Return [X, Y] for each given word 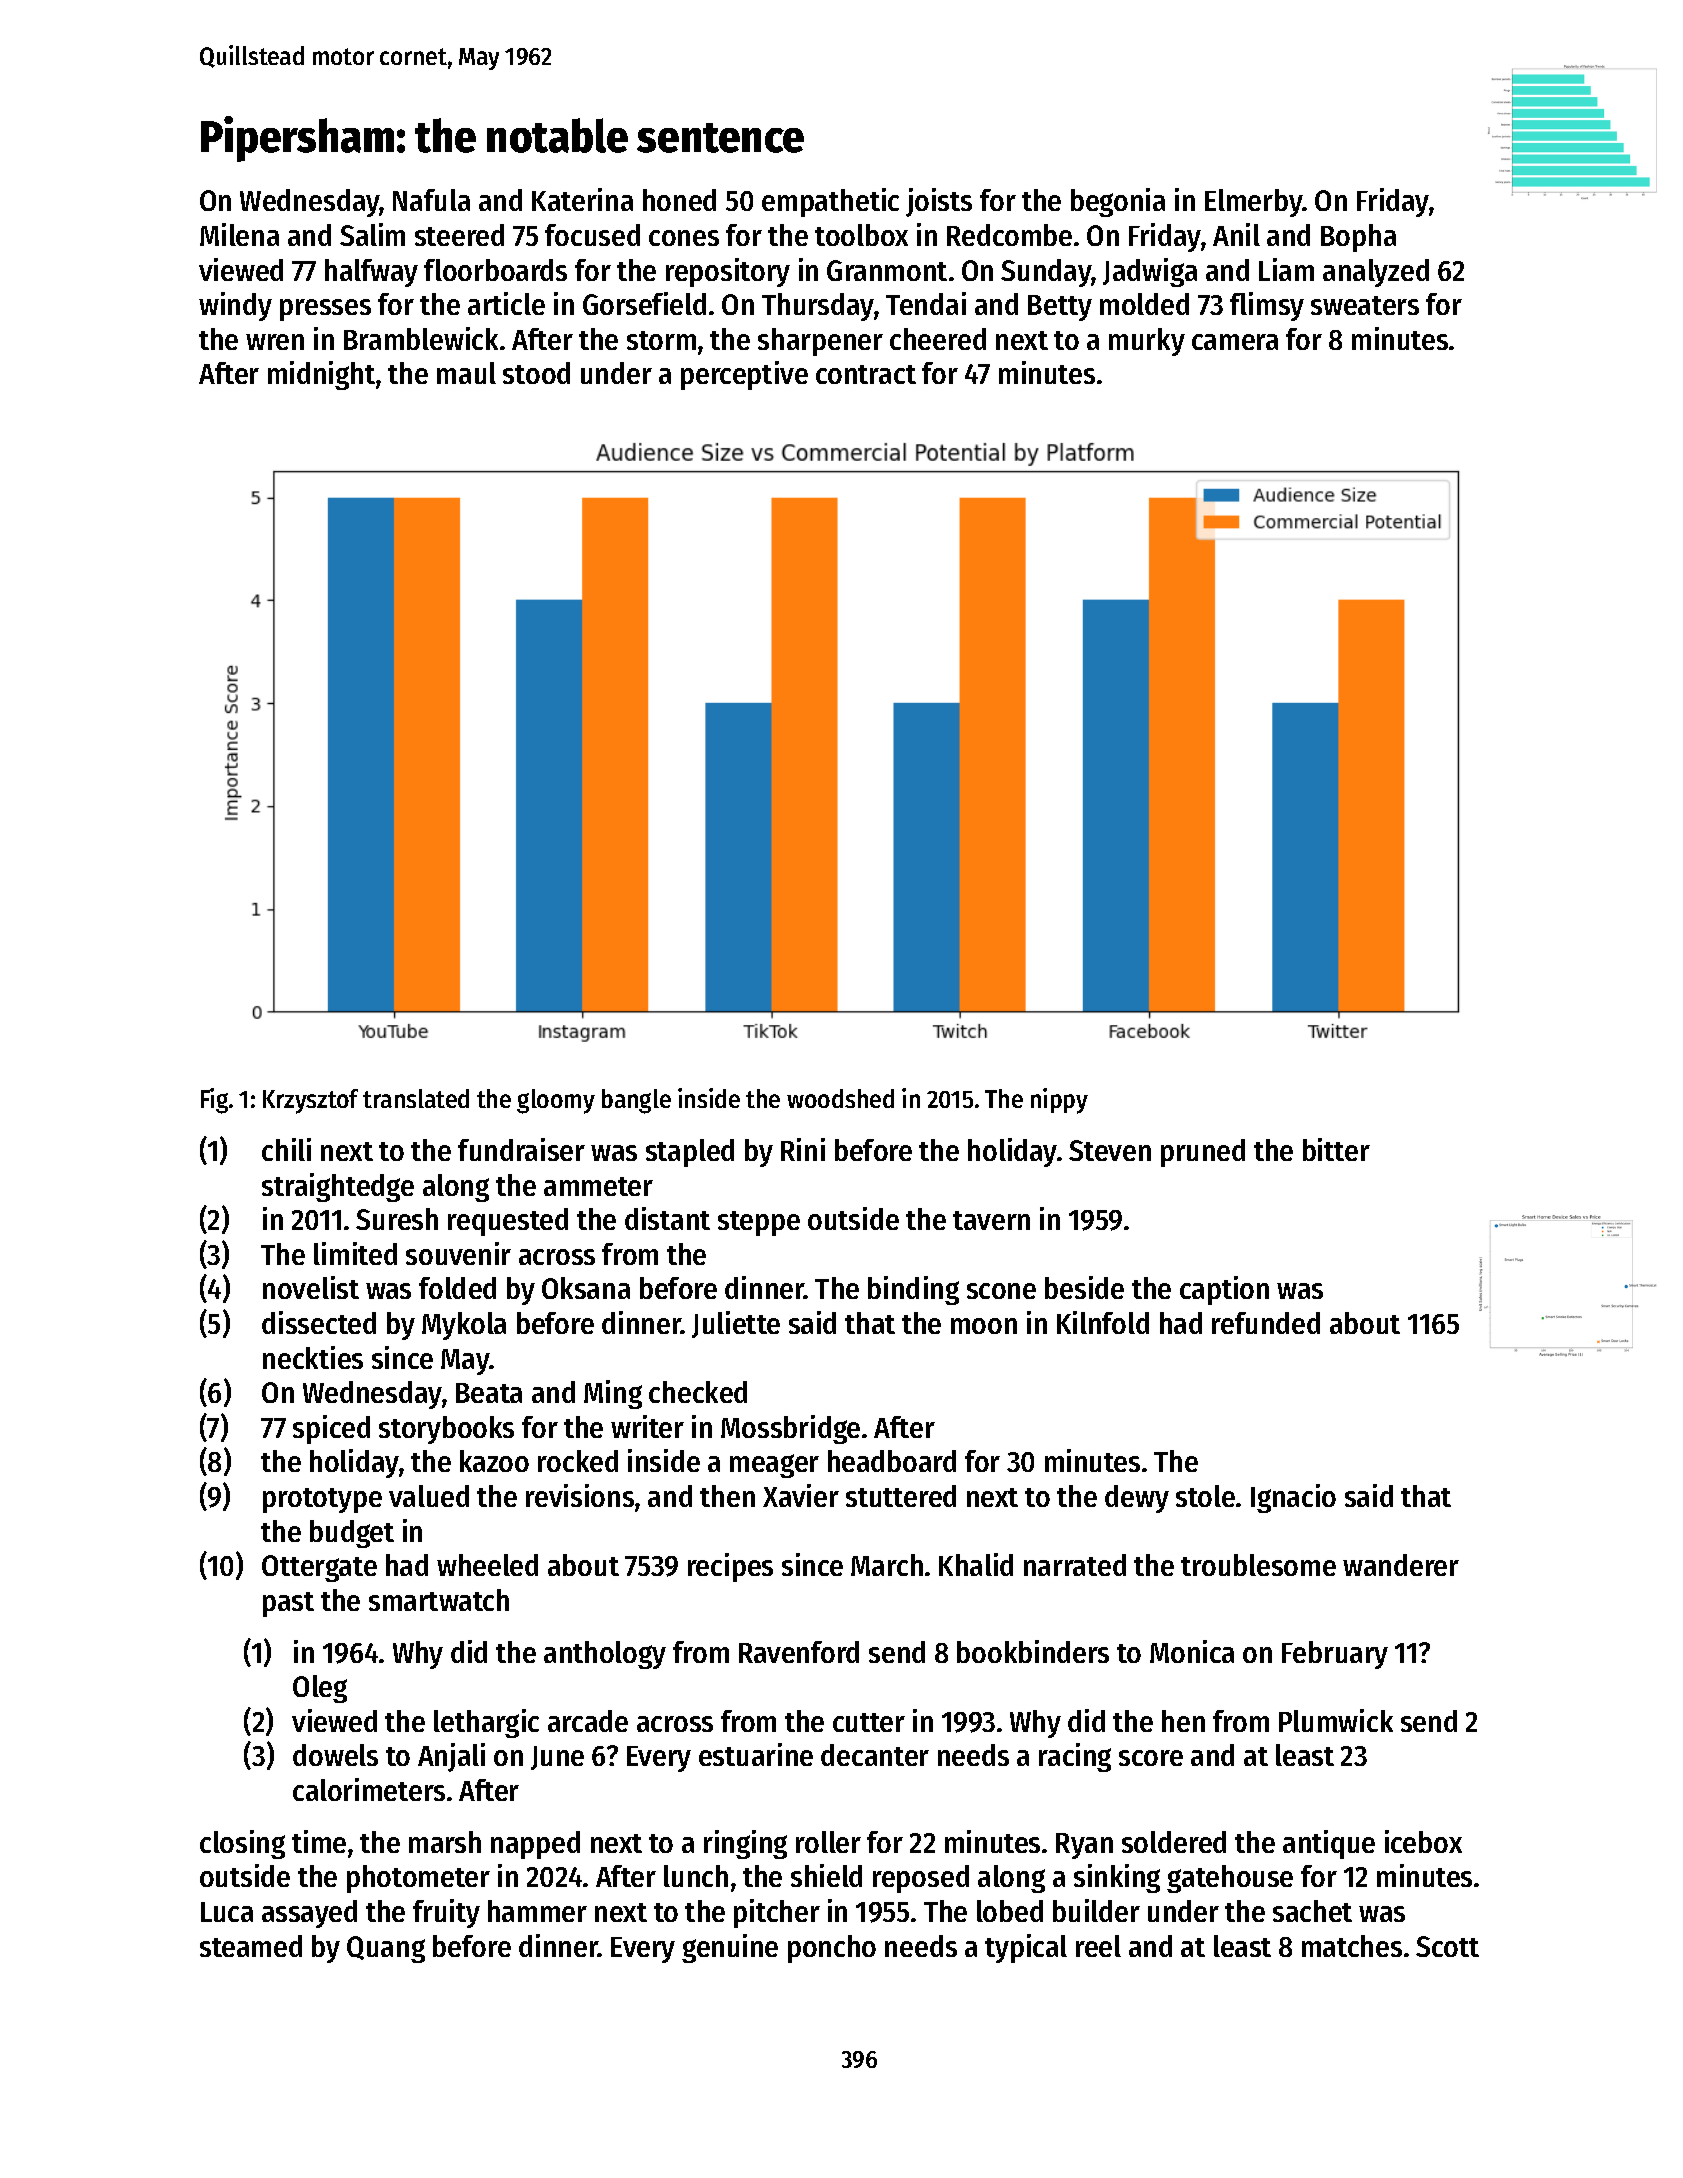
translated [416, 1098]
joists [939, 202]
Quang [386, 1949]
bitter [1336, 1149]
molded [1144, 304]
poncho [832, 1949]
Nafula [431, 200]
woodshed [840, 1098]
